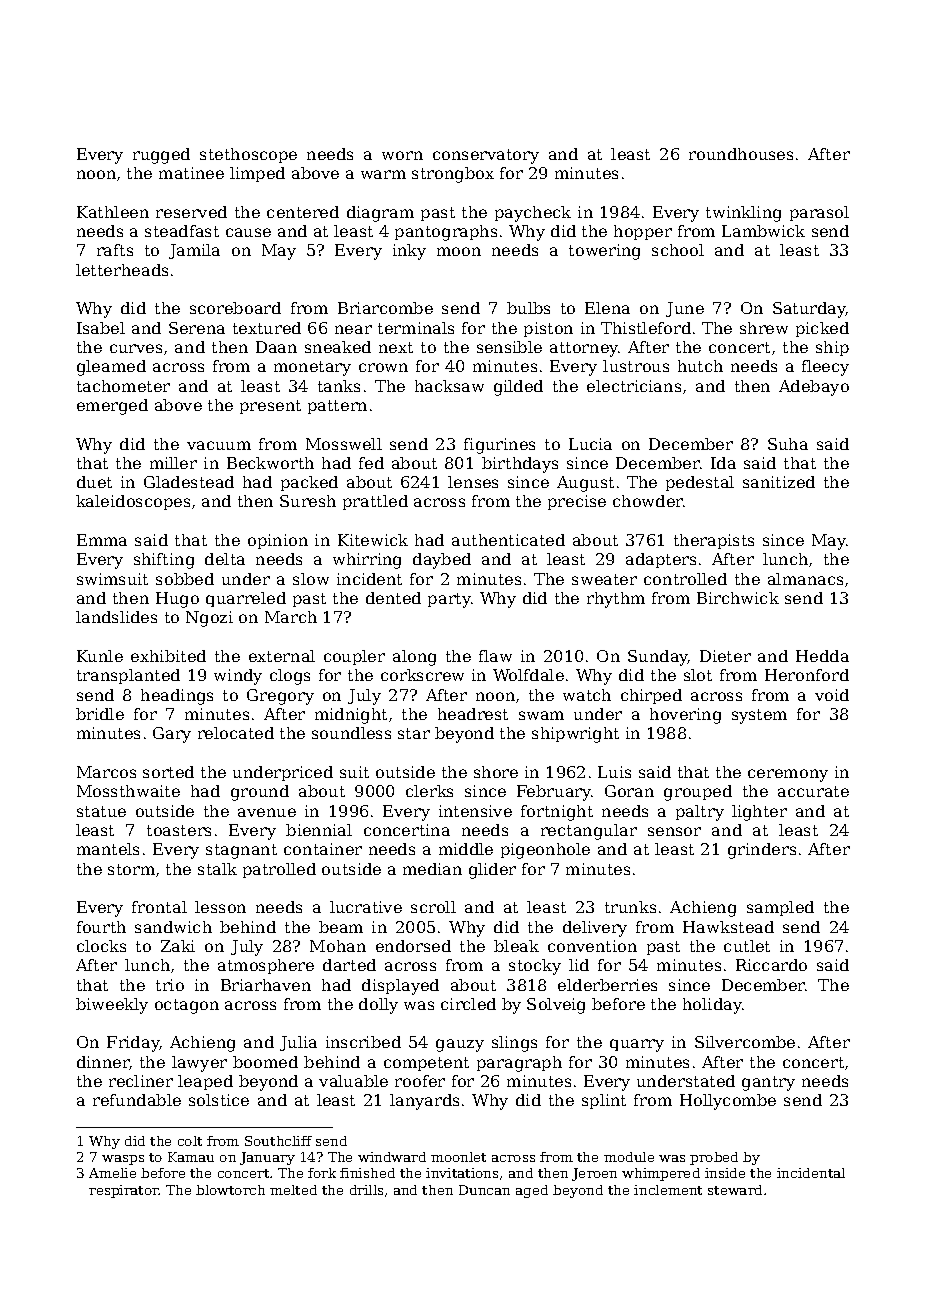  I want to click on hutch, so click(700, 366).
